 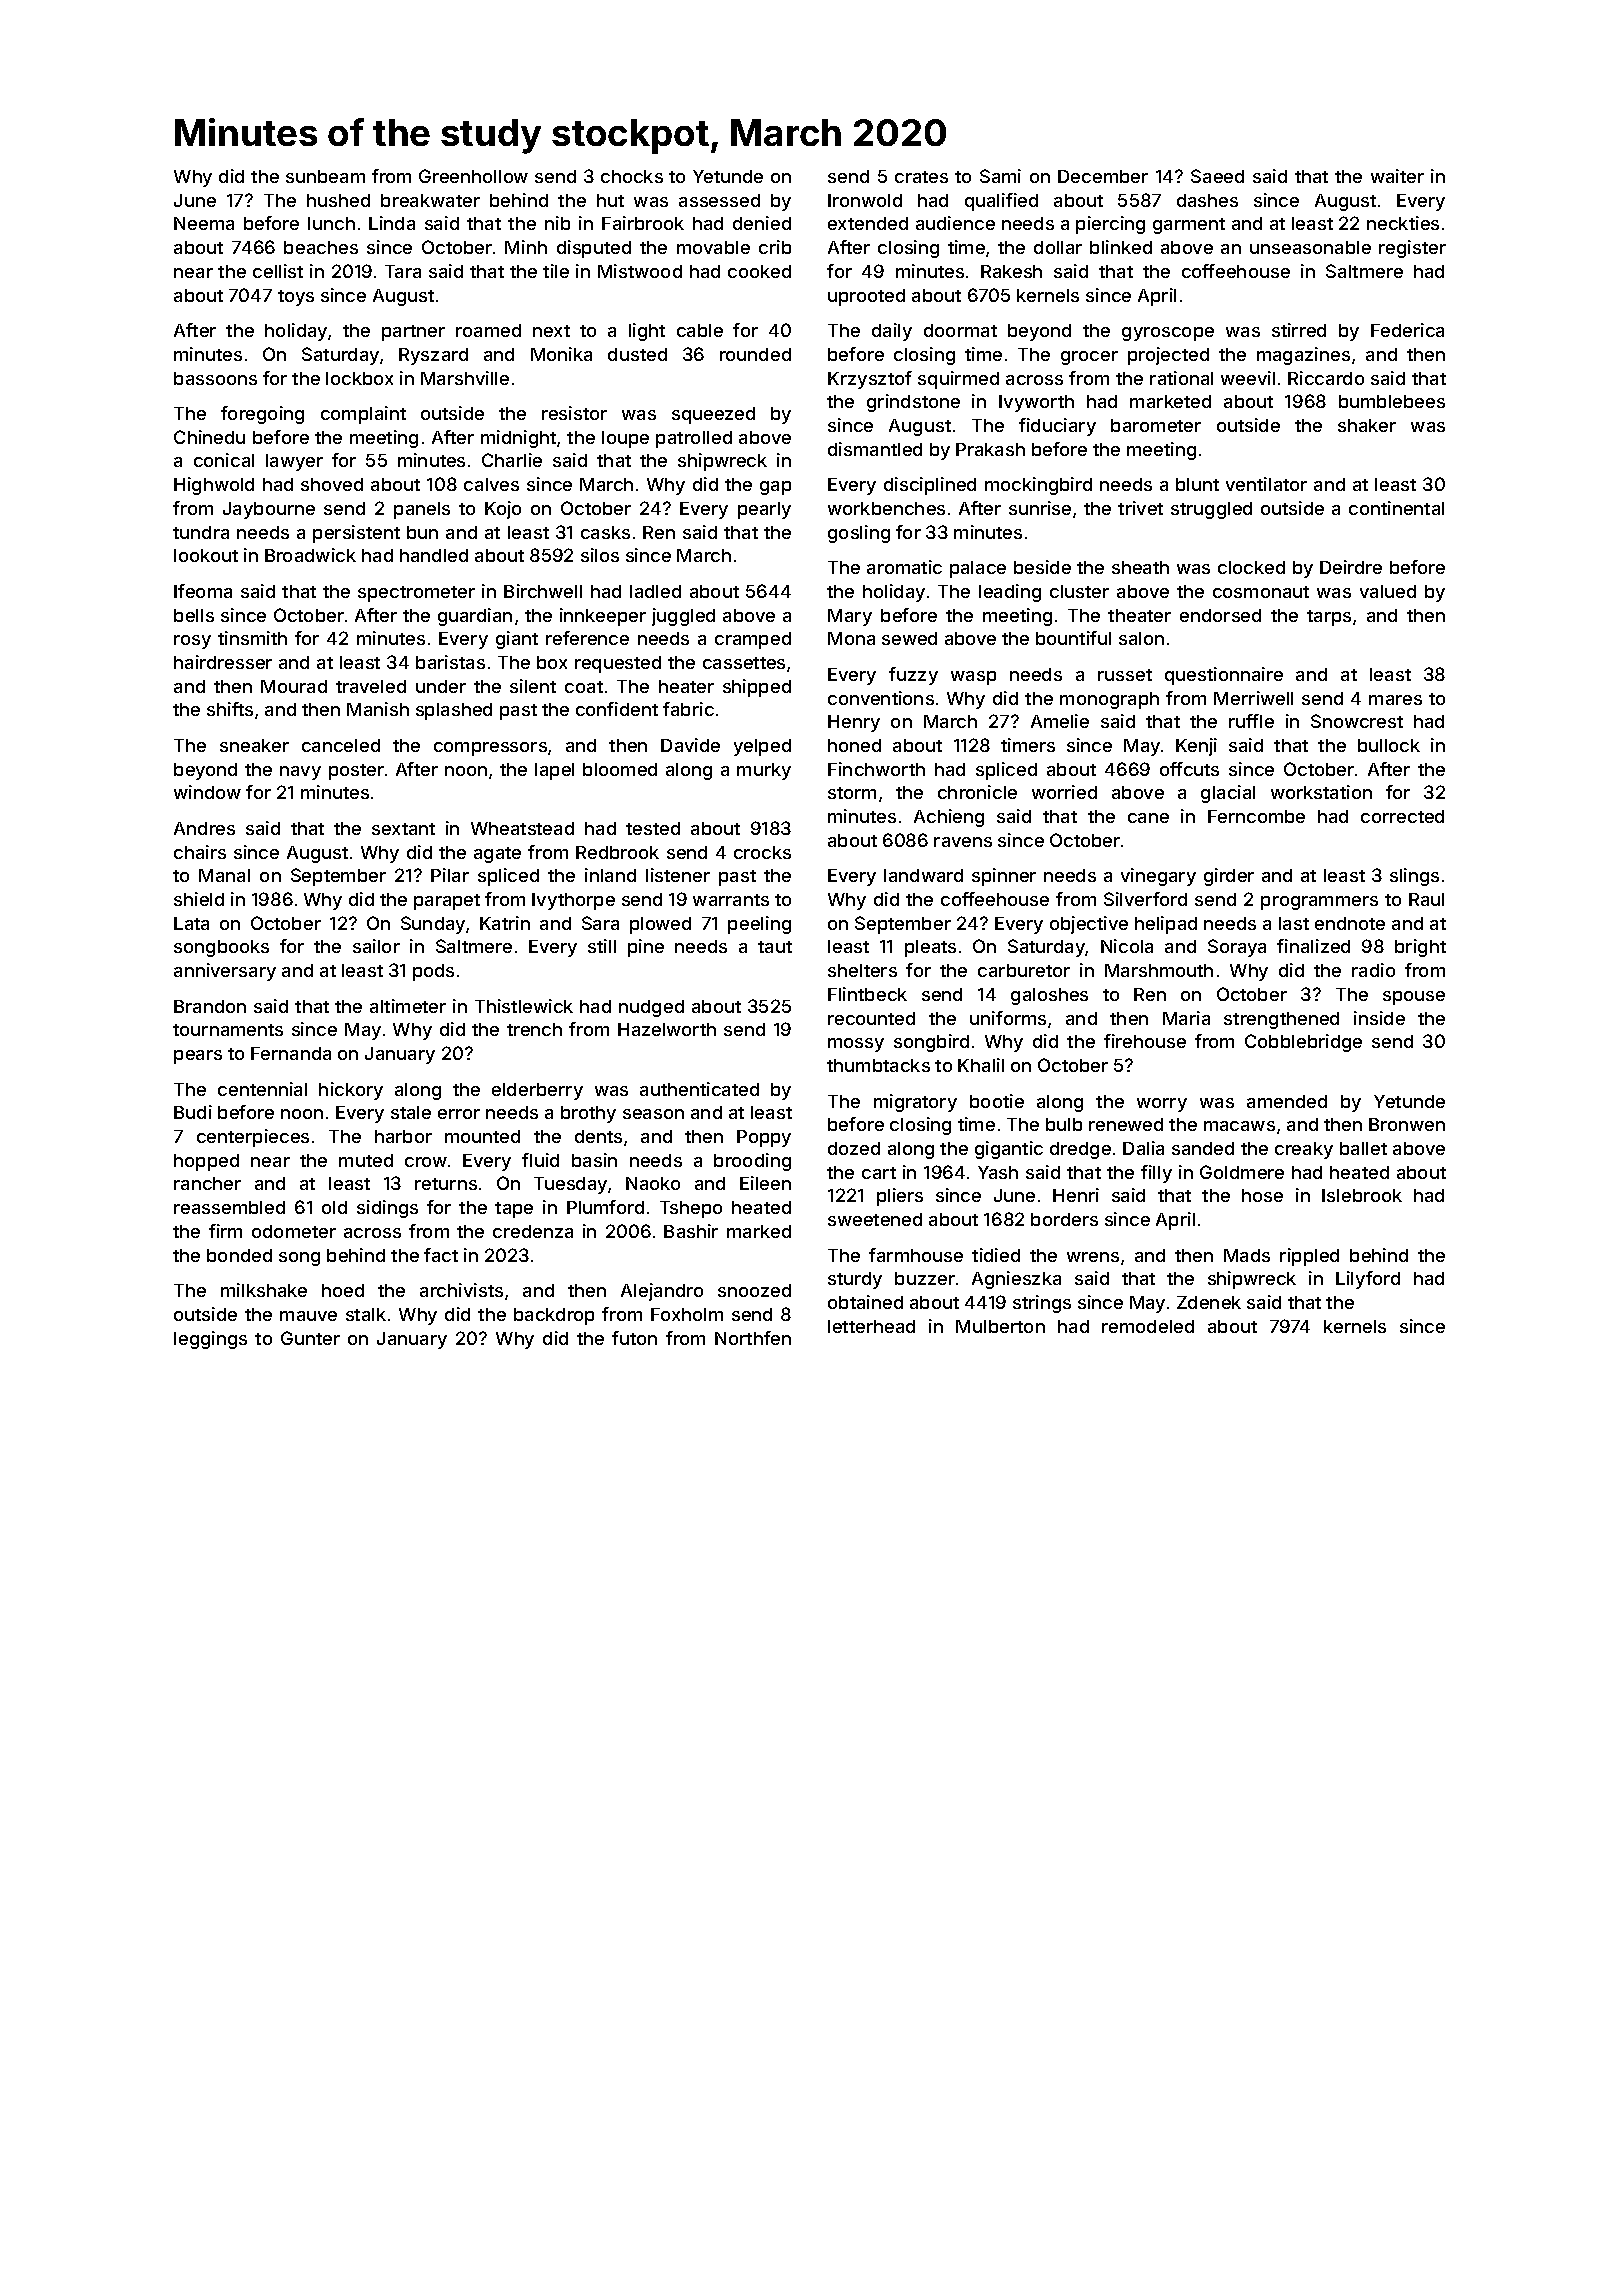 What do you see at coordinates (1103, 176) in the screenshot?
I see `December` at bounding box center [1103, 176].
